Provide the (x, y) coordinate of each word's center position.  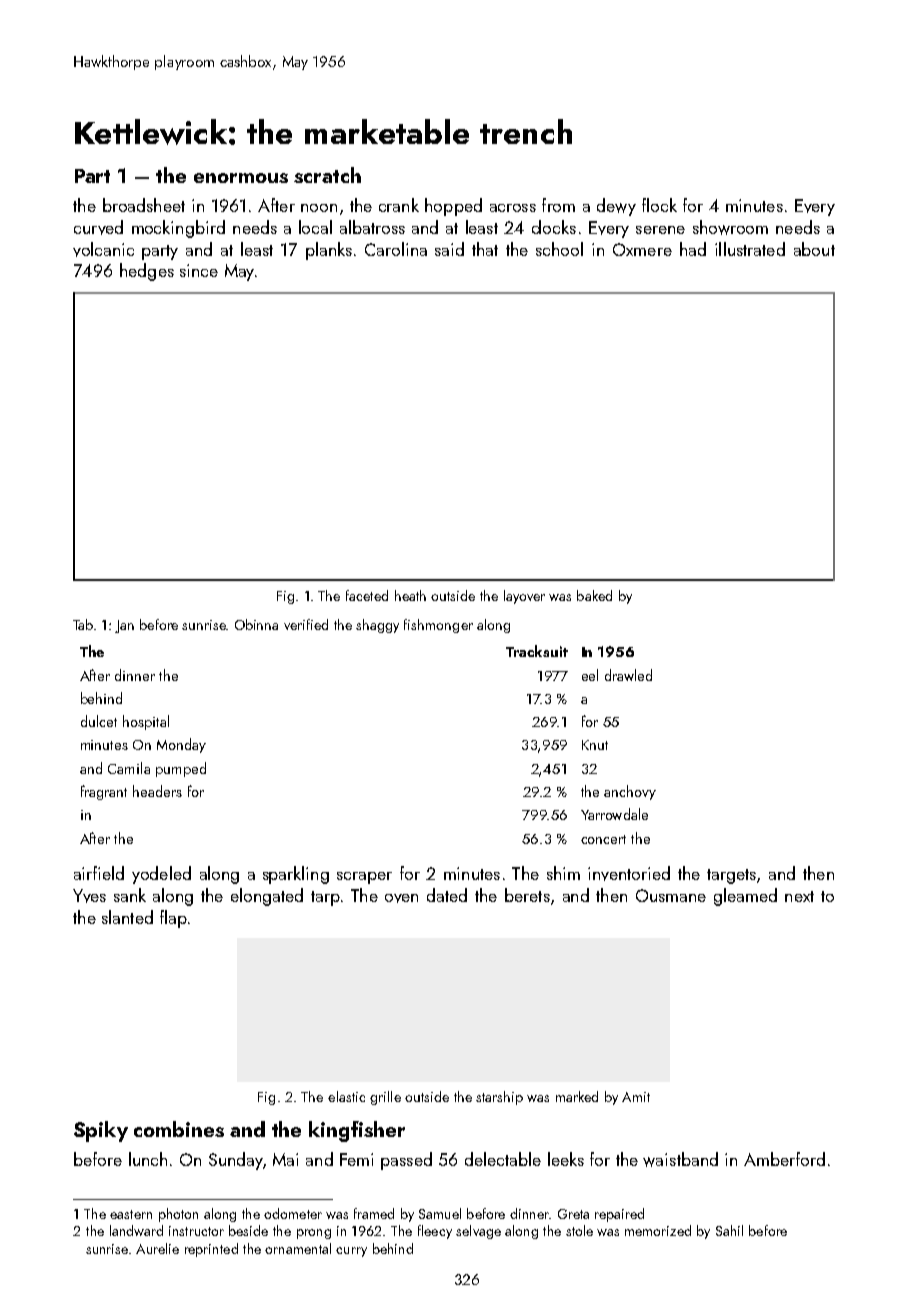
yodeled (161, 875)
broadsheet (144, 205)
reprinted (211, 1250)
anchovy (630, 792)
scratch (327, 175)
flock (659, 205)
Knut (595, 745)
